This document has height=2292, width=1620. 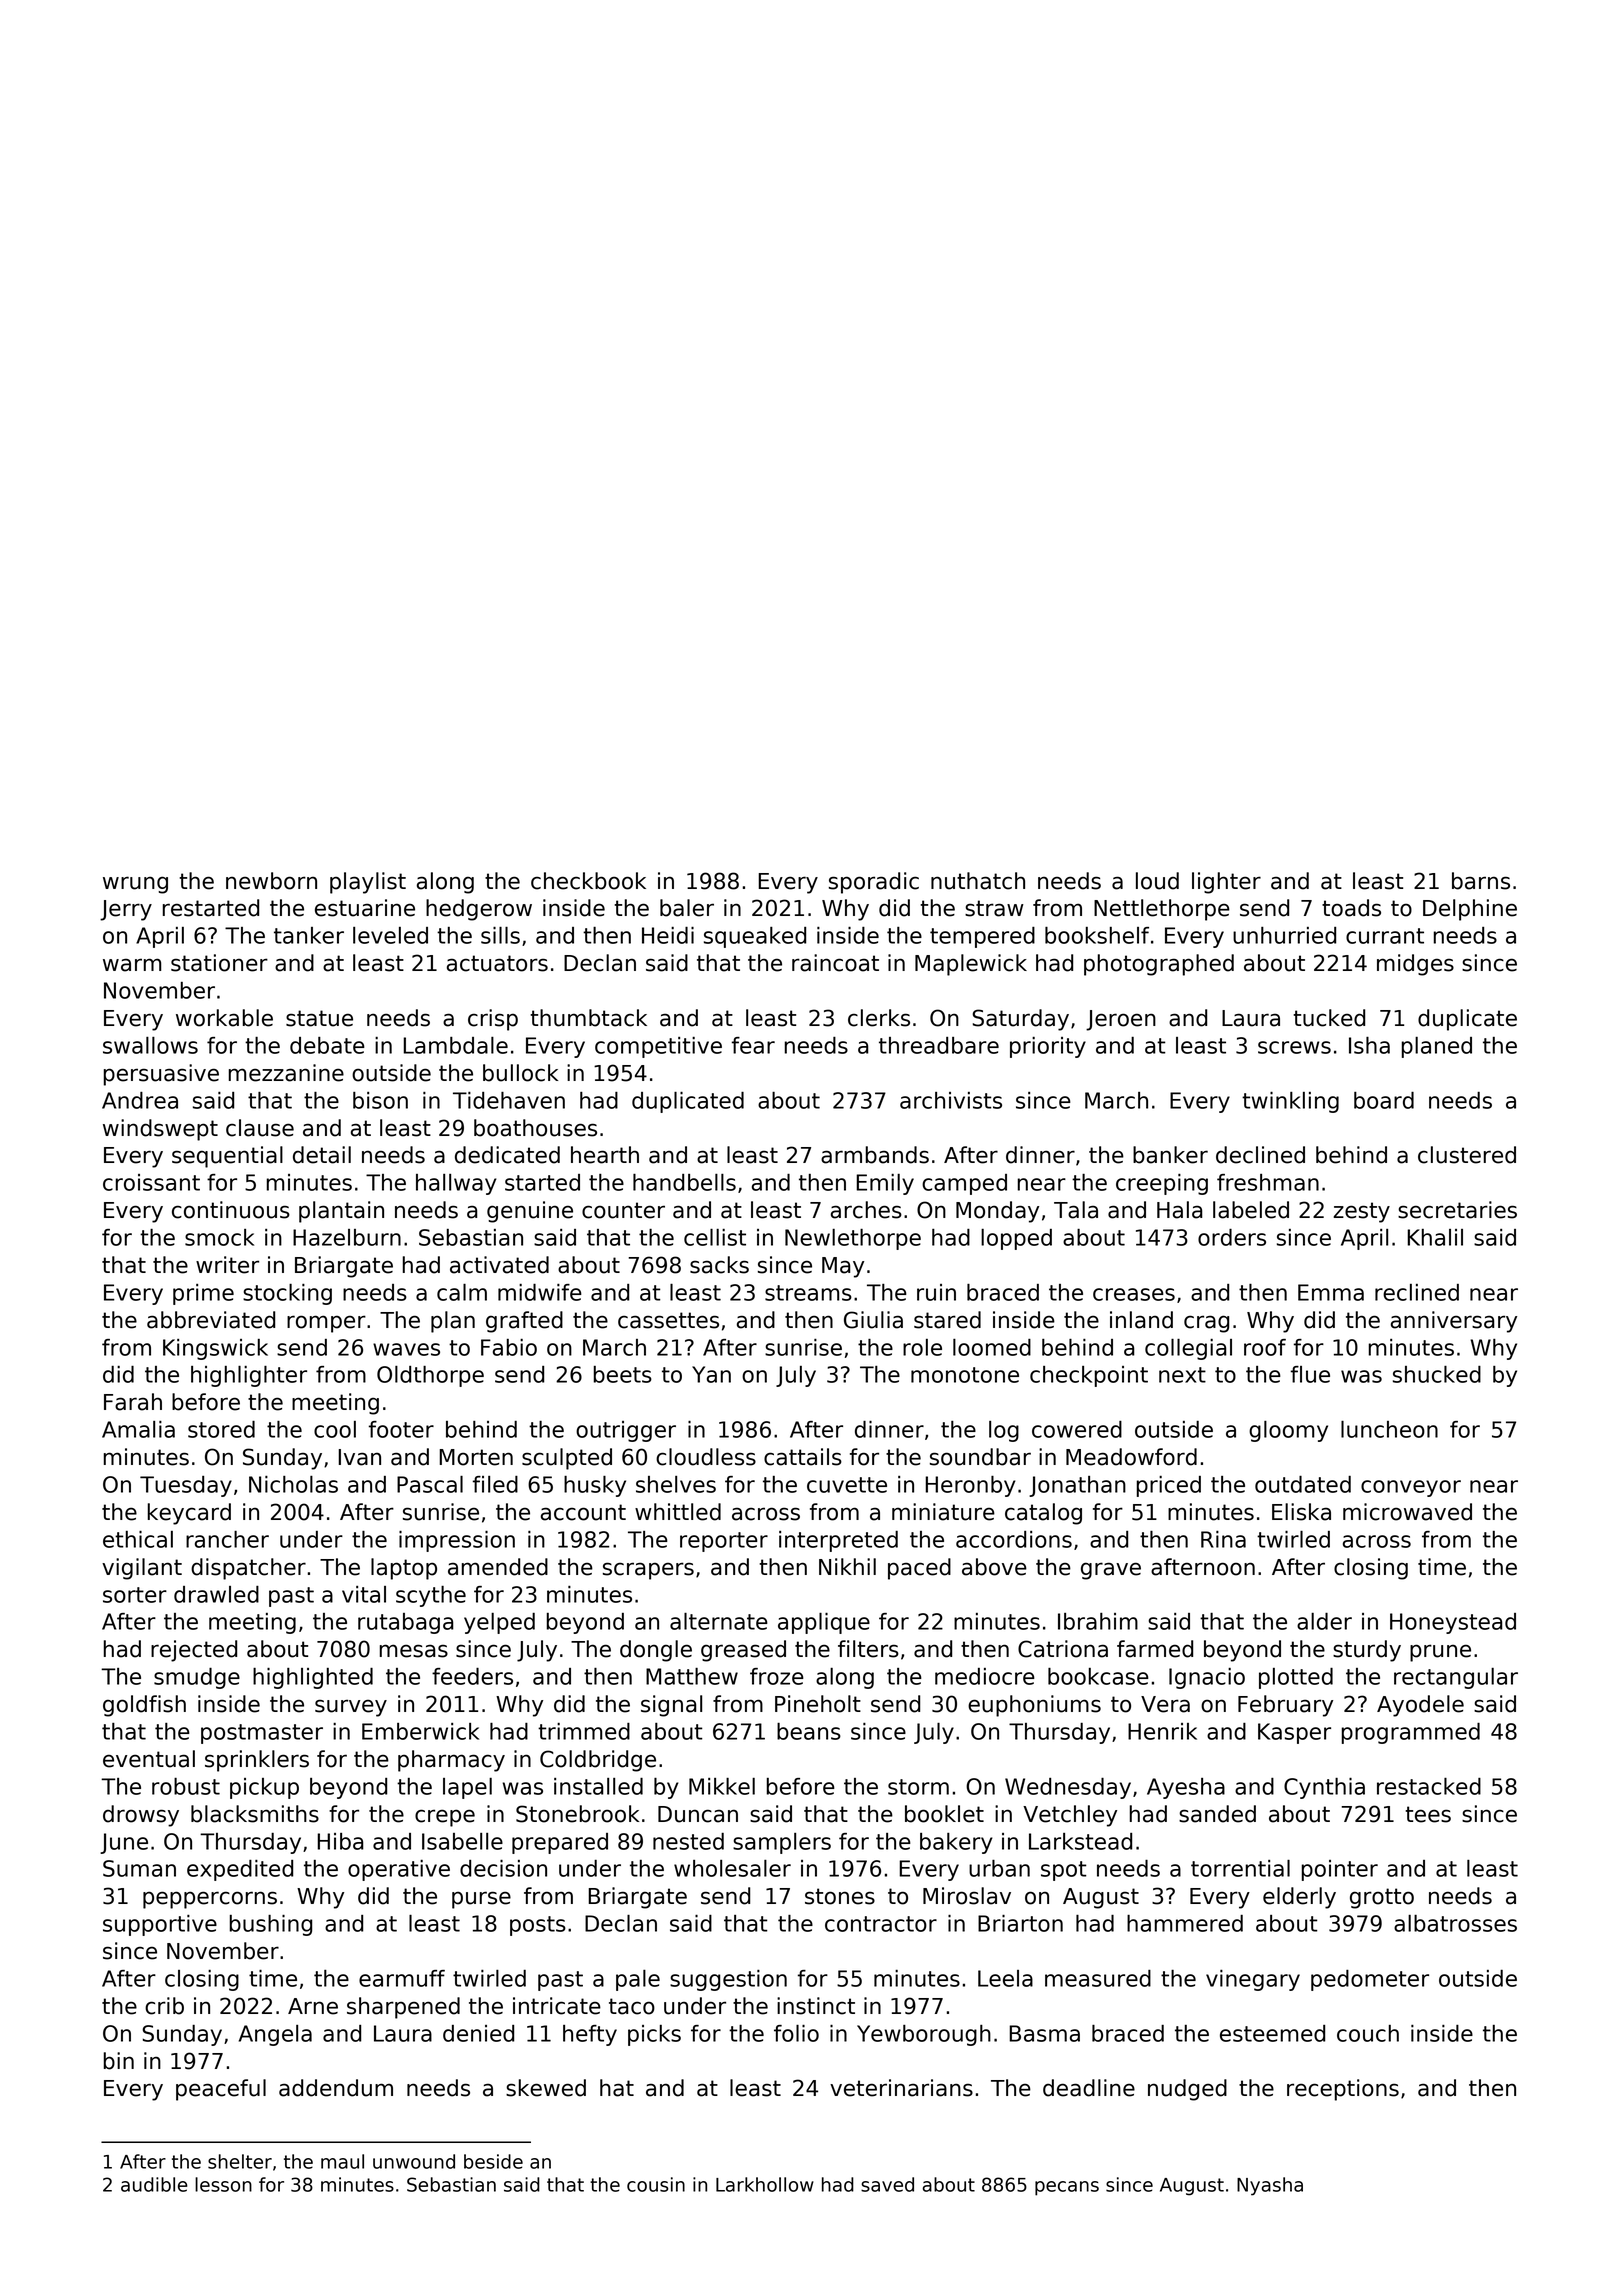 I want to click on Maplewick, so click(x=971, y=965).
